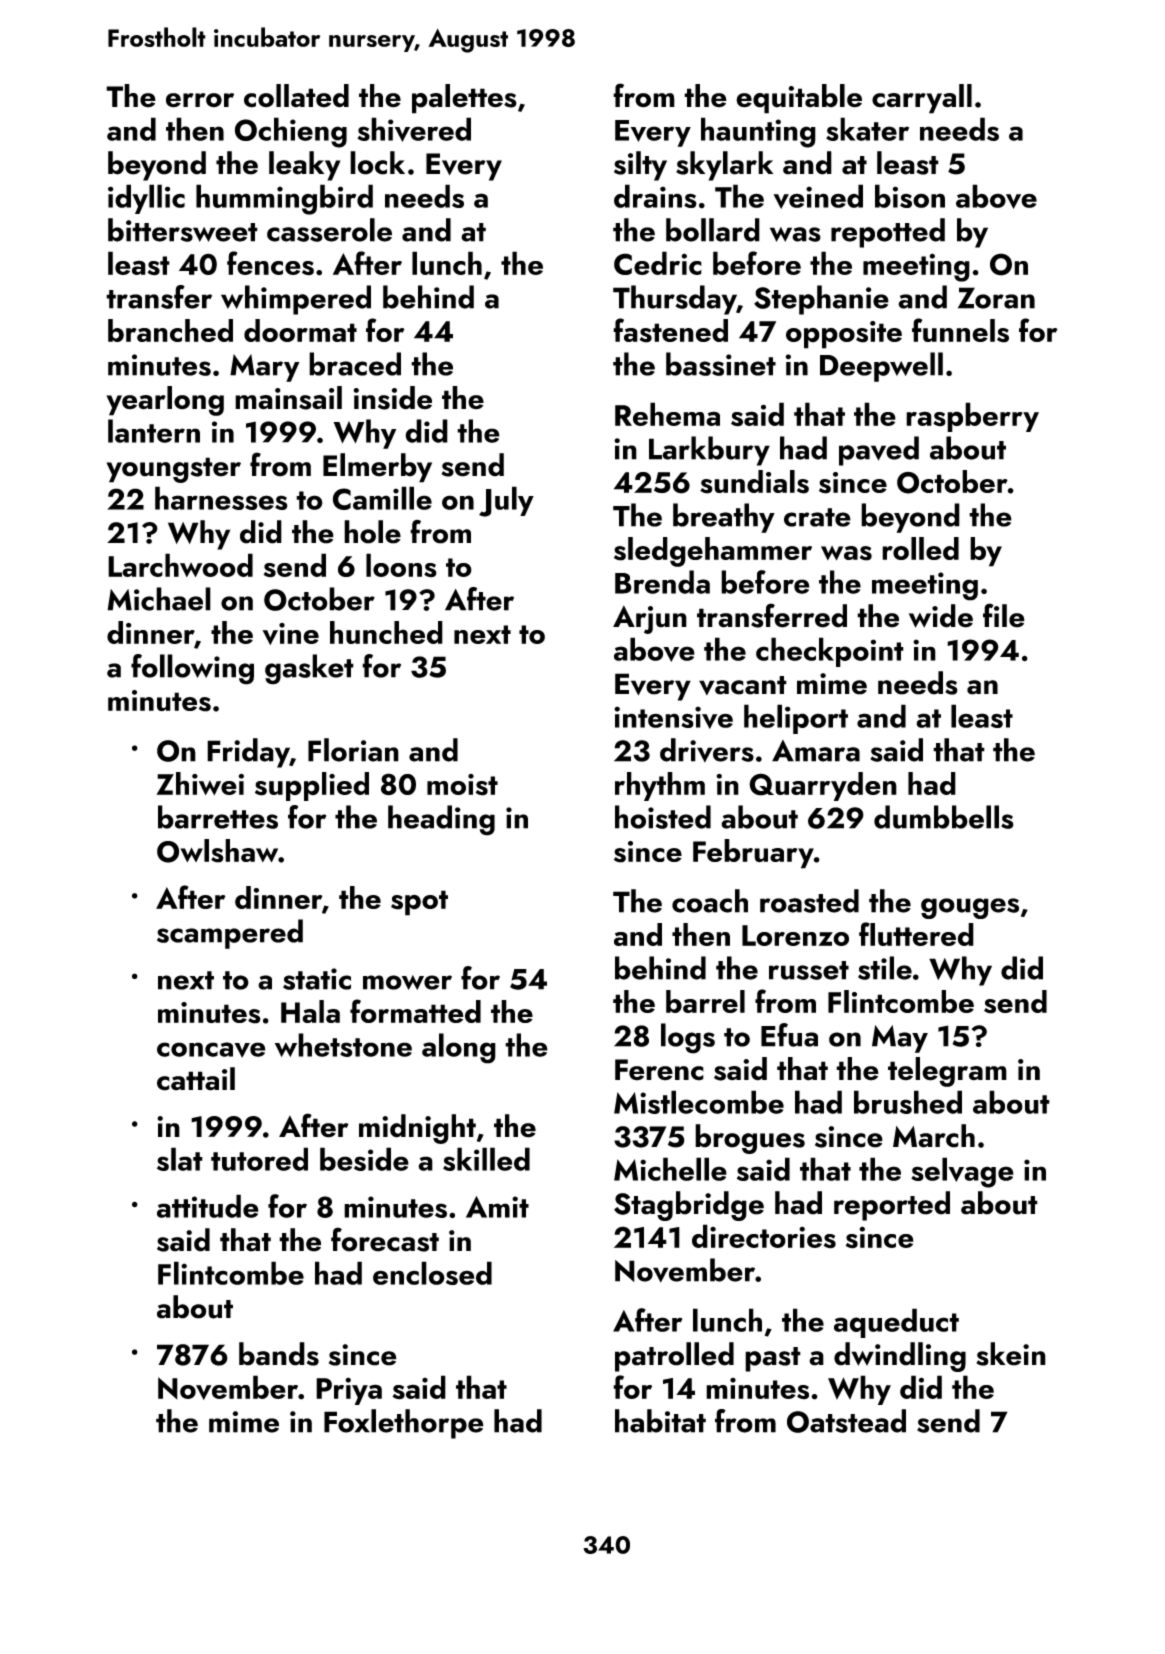 The width and height of the document is (1165, 1654). Describe the element at coordinates (146, 199) in the document. I see `idyllic` at that location.
